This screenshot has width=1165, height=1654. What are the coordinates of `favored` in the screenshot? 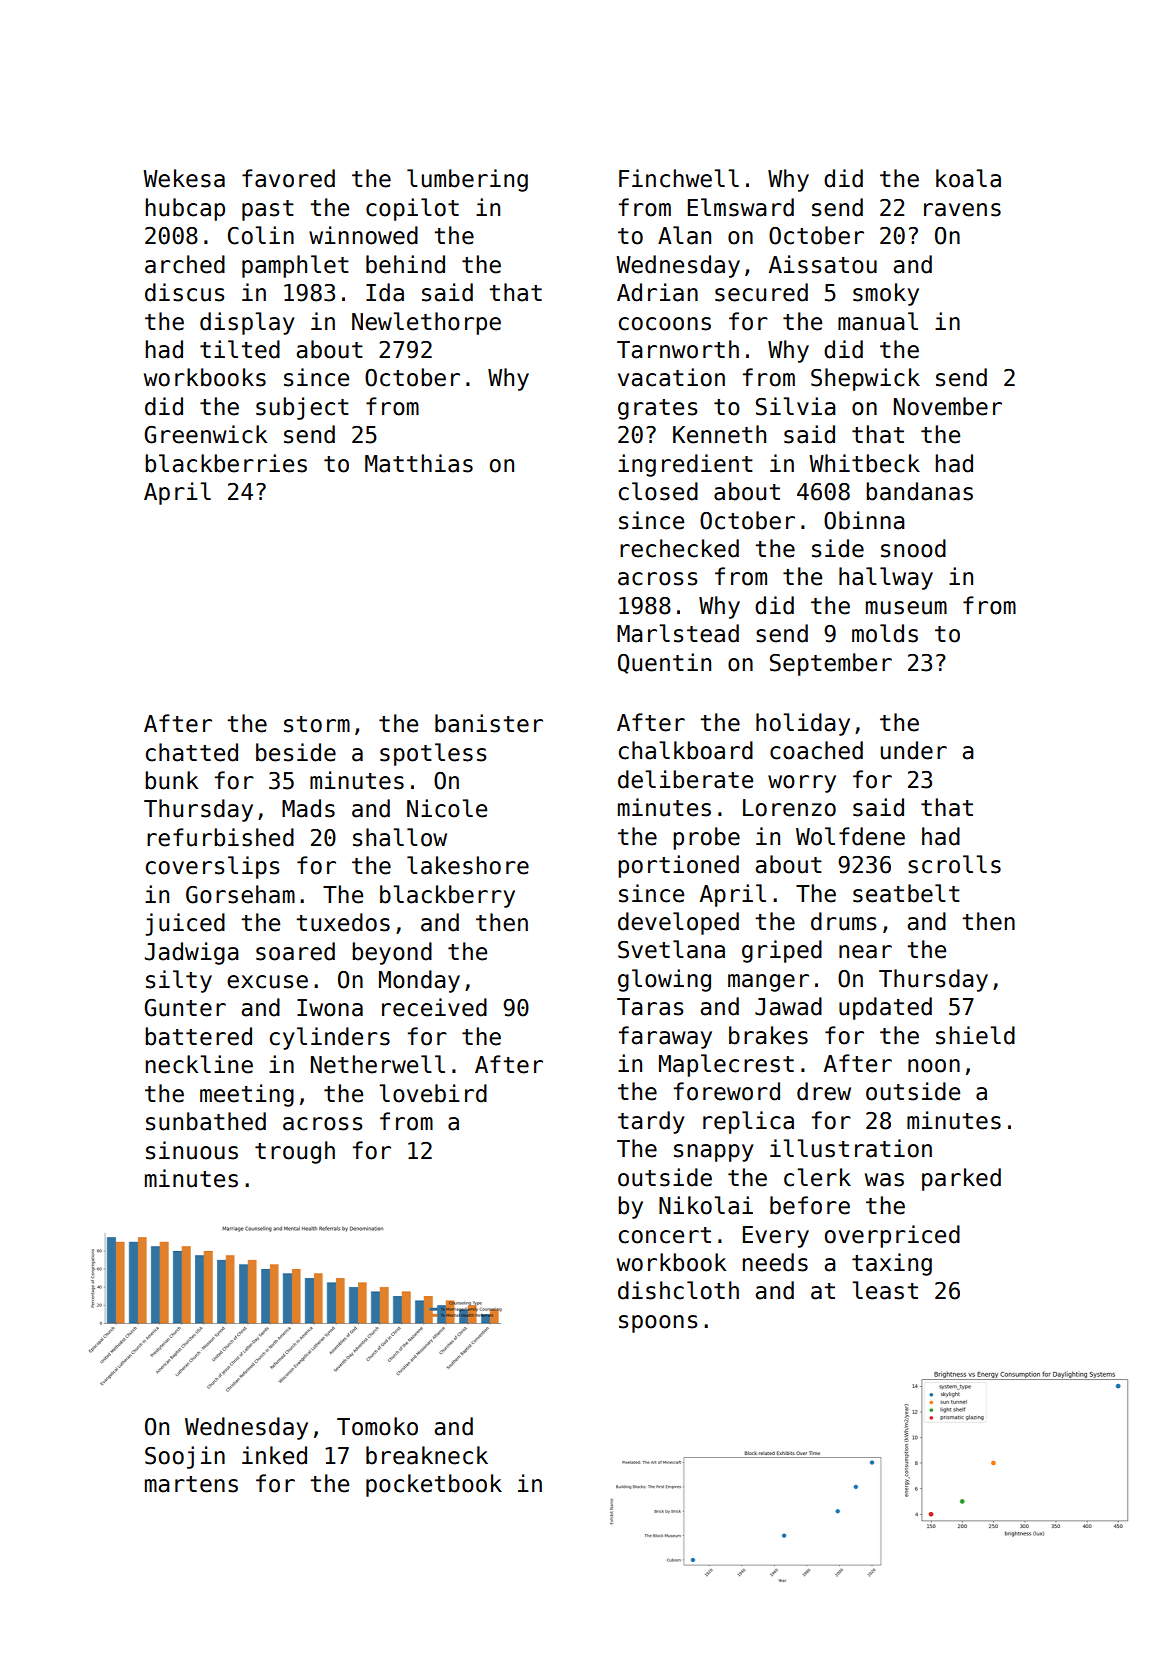 It's located at (288, 178).
